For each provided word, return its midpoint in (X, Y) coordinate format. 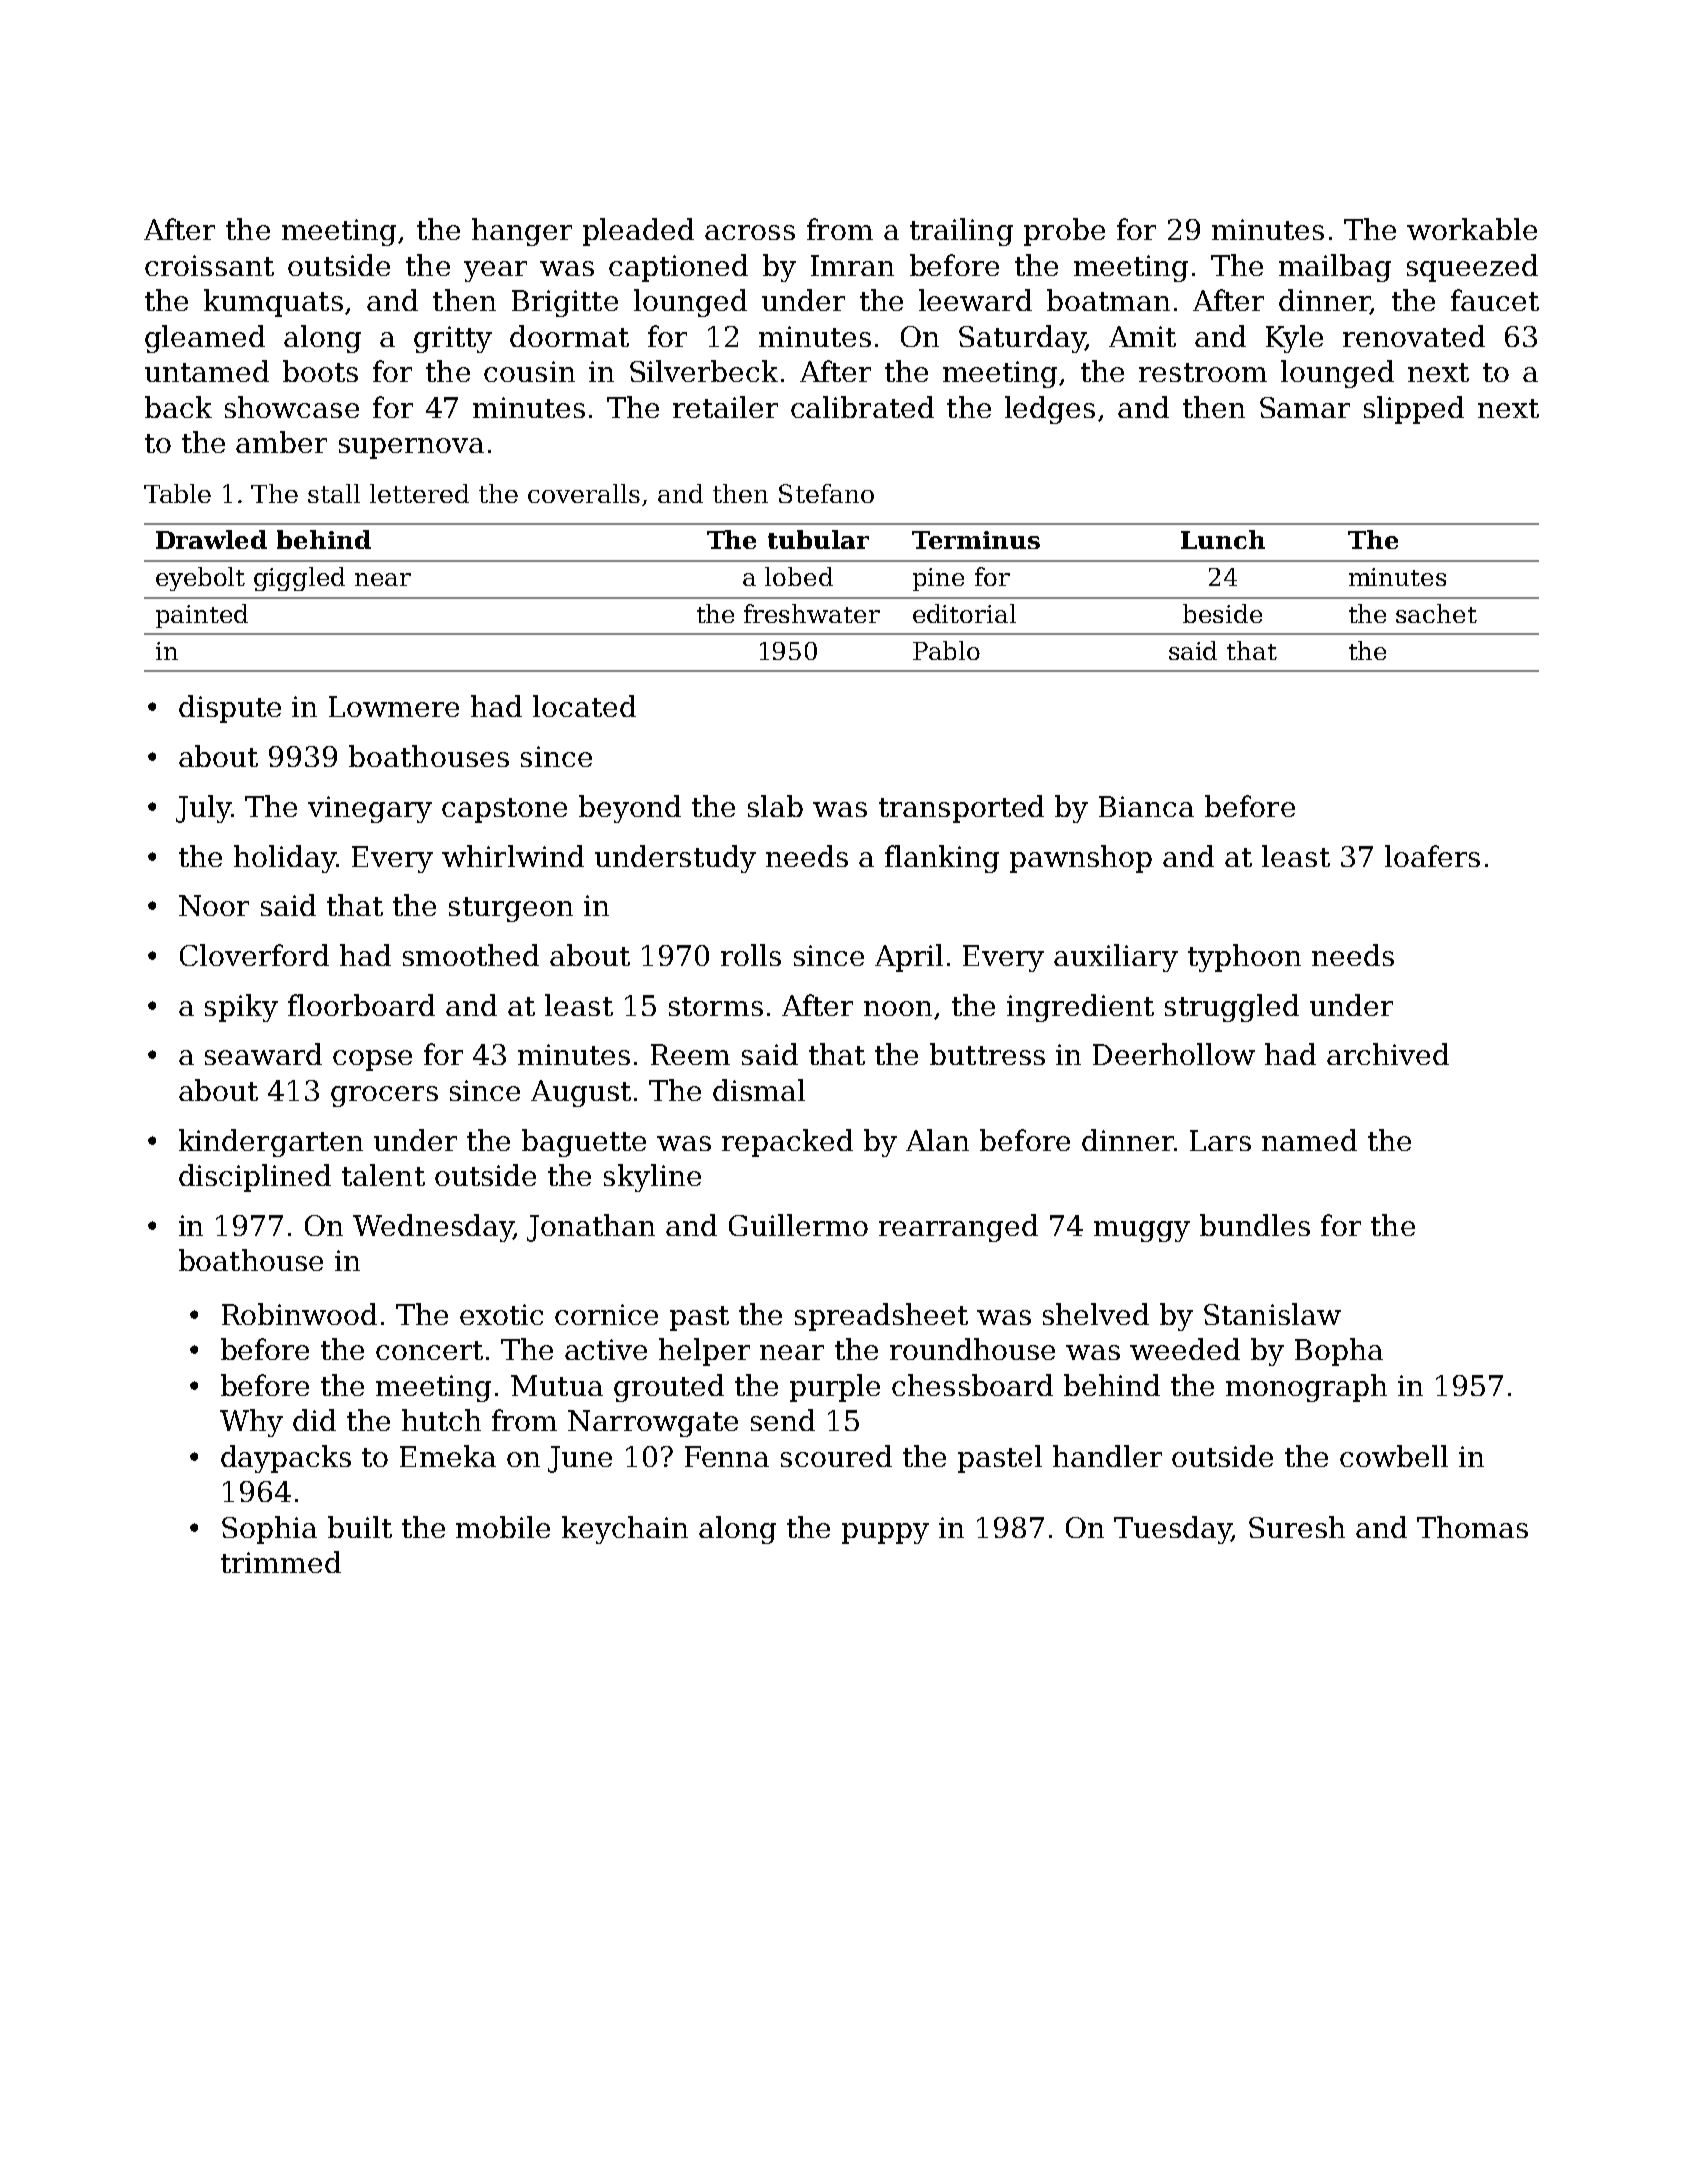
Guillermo (798, 1225)
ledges (1050, 410)
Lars (1220, 1140)
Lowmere (394, 706)
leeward (975, 300)
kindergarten (271, 1143)
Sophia (269, 1530)
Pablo (946, 650)
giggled (299, 579)
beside (1222, 613)
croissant (209, 265)
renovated (1414, 336)
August (581, 1093)
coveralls (584, 493)
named (1309, 1140)
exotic (501, 1314)
